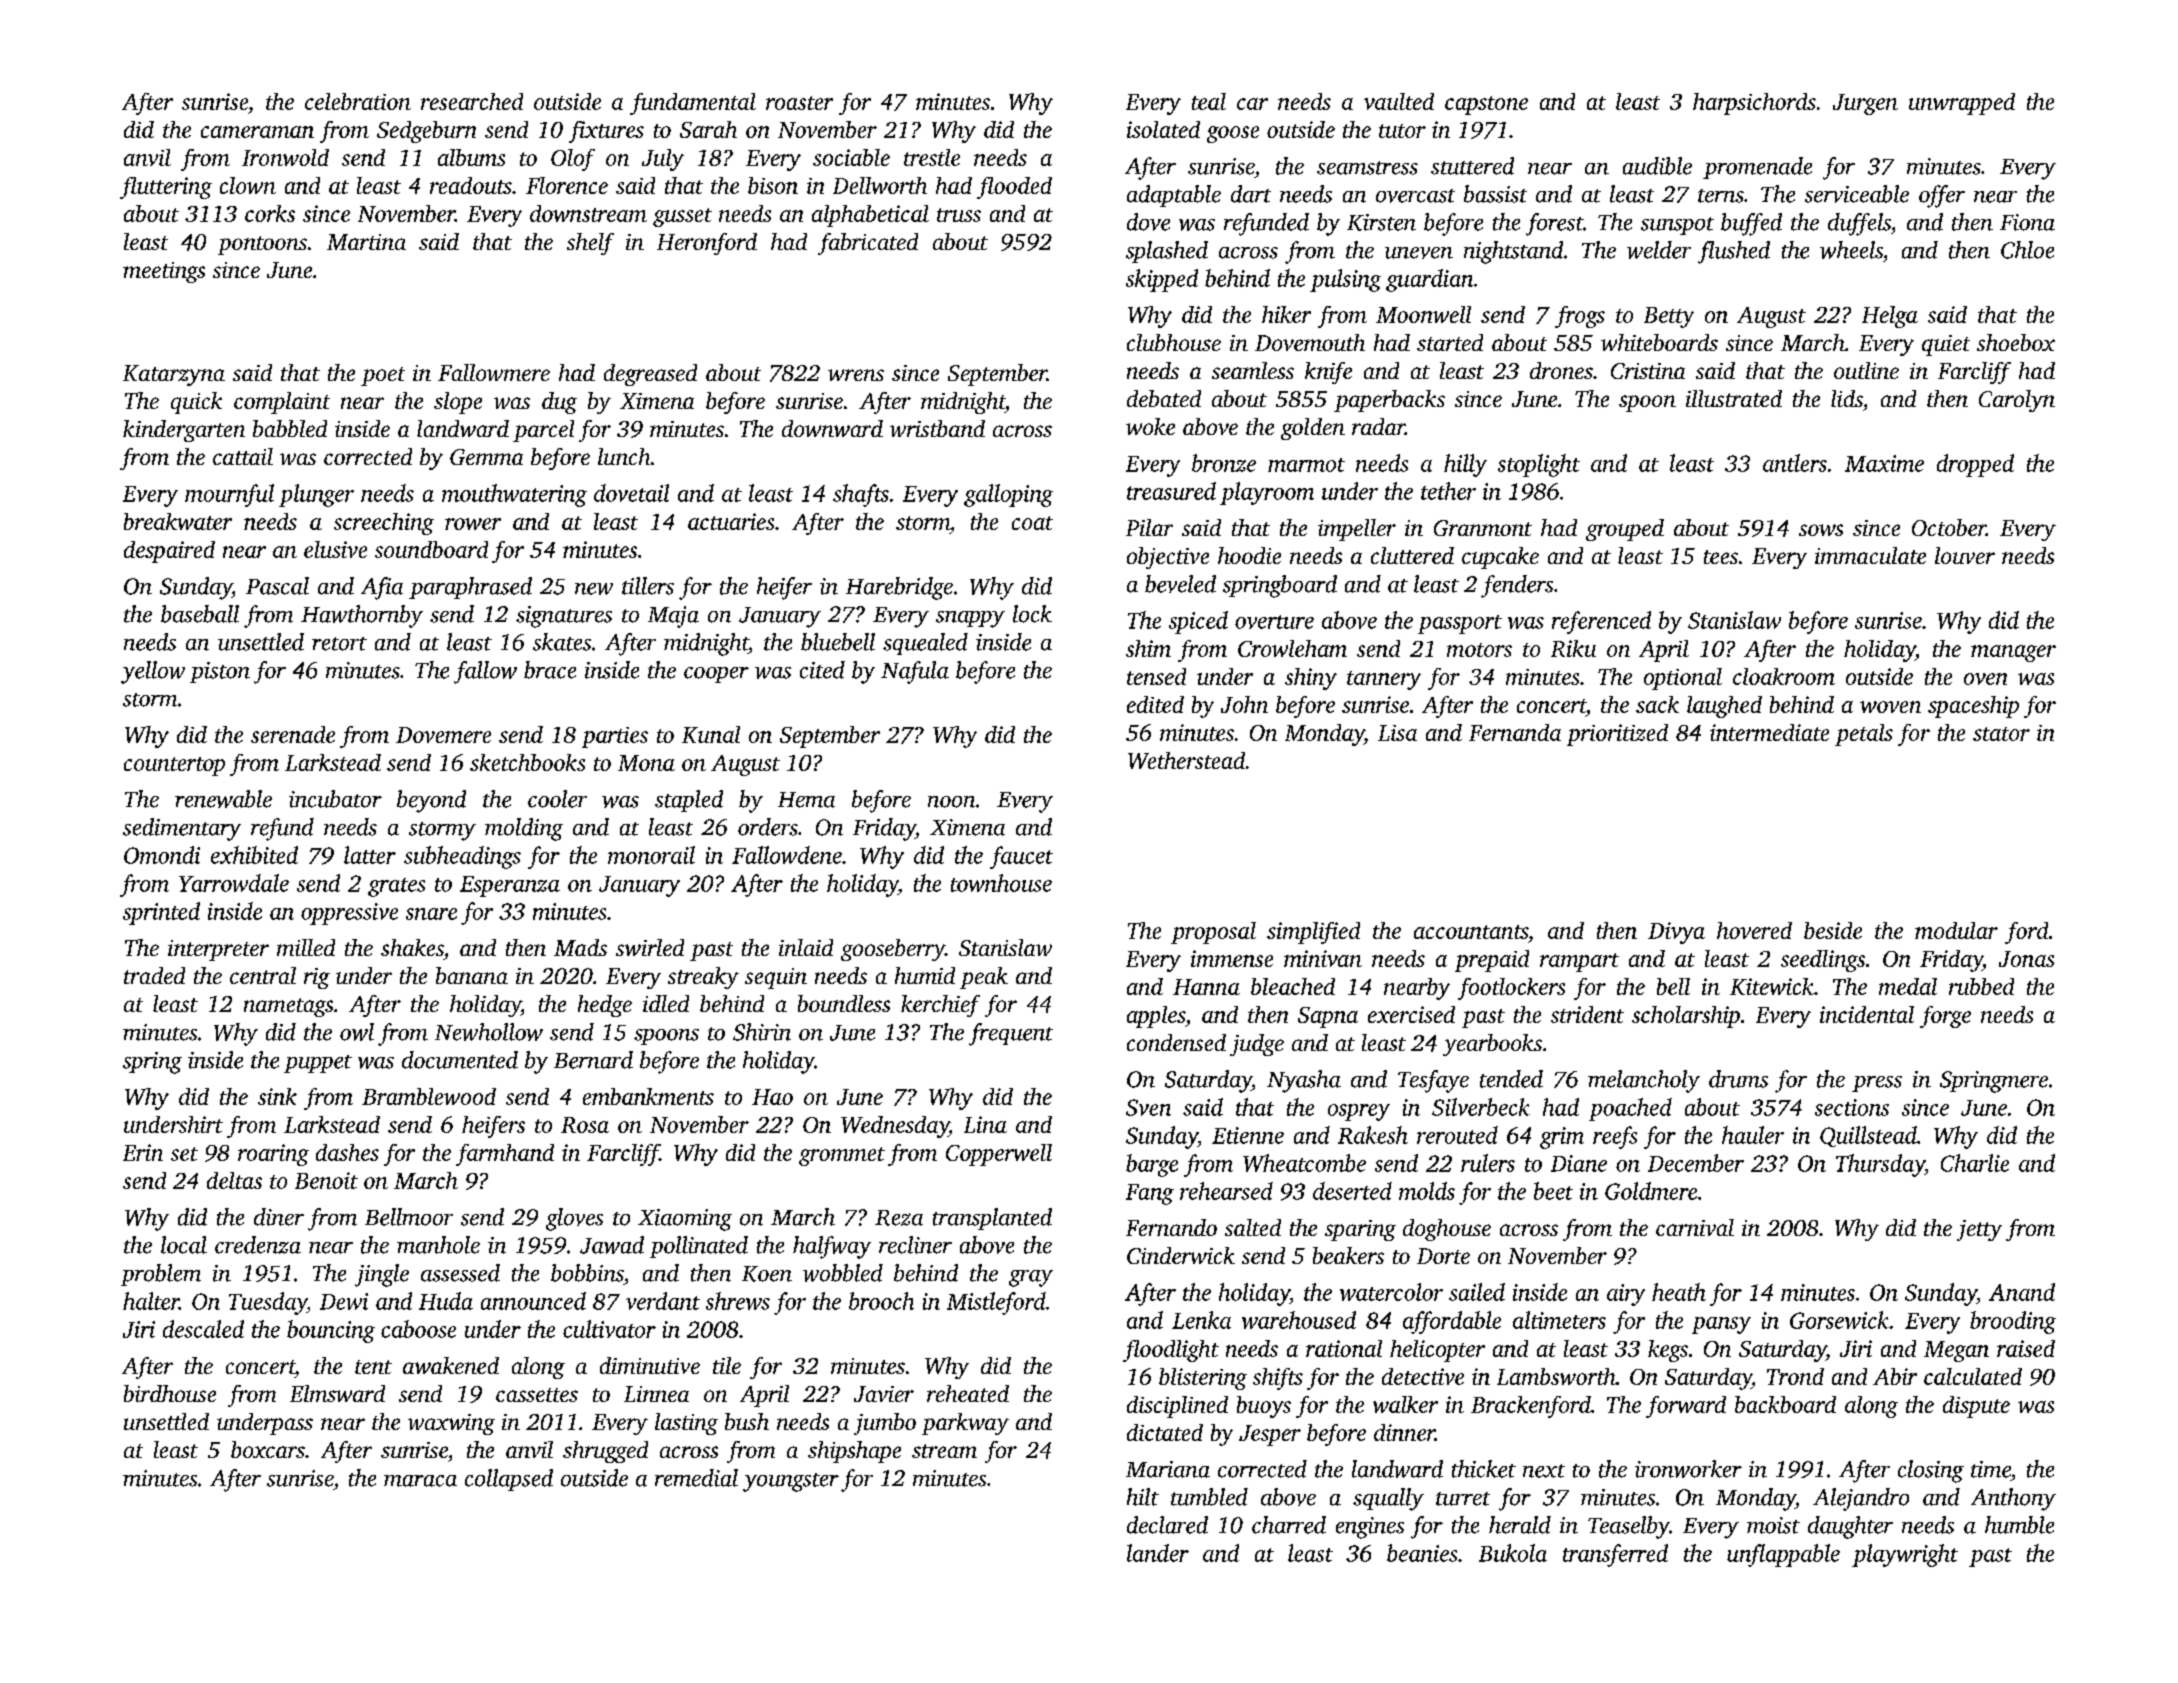 Image resolution: width=2178 pixels, height=1683 pixels. I want to click on celebration, so click(358, 101).
